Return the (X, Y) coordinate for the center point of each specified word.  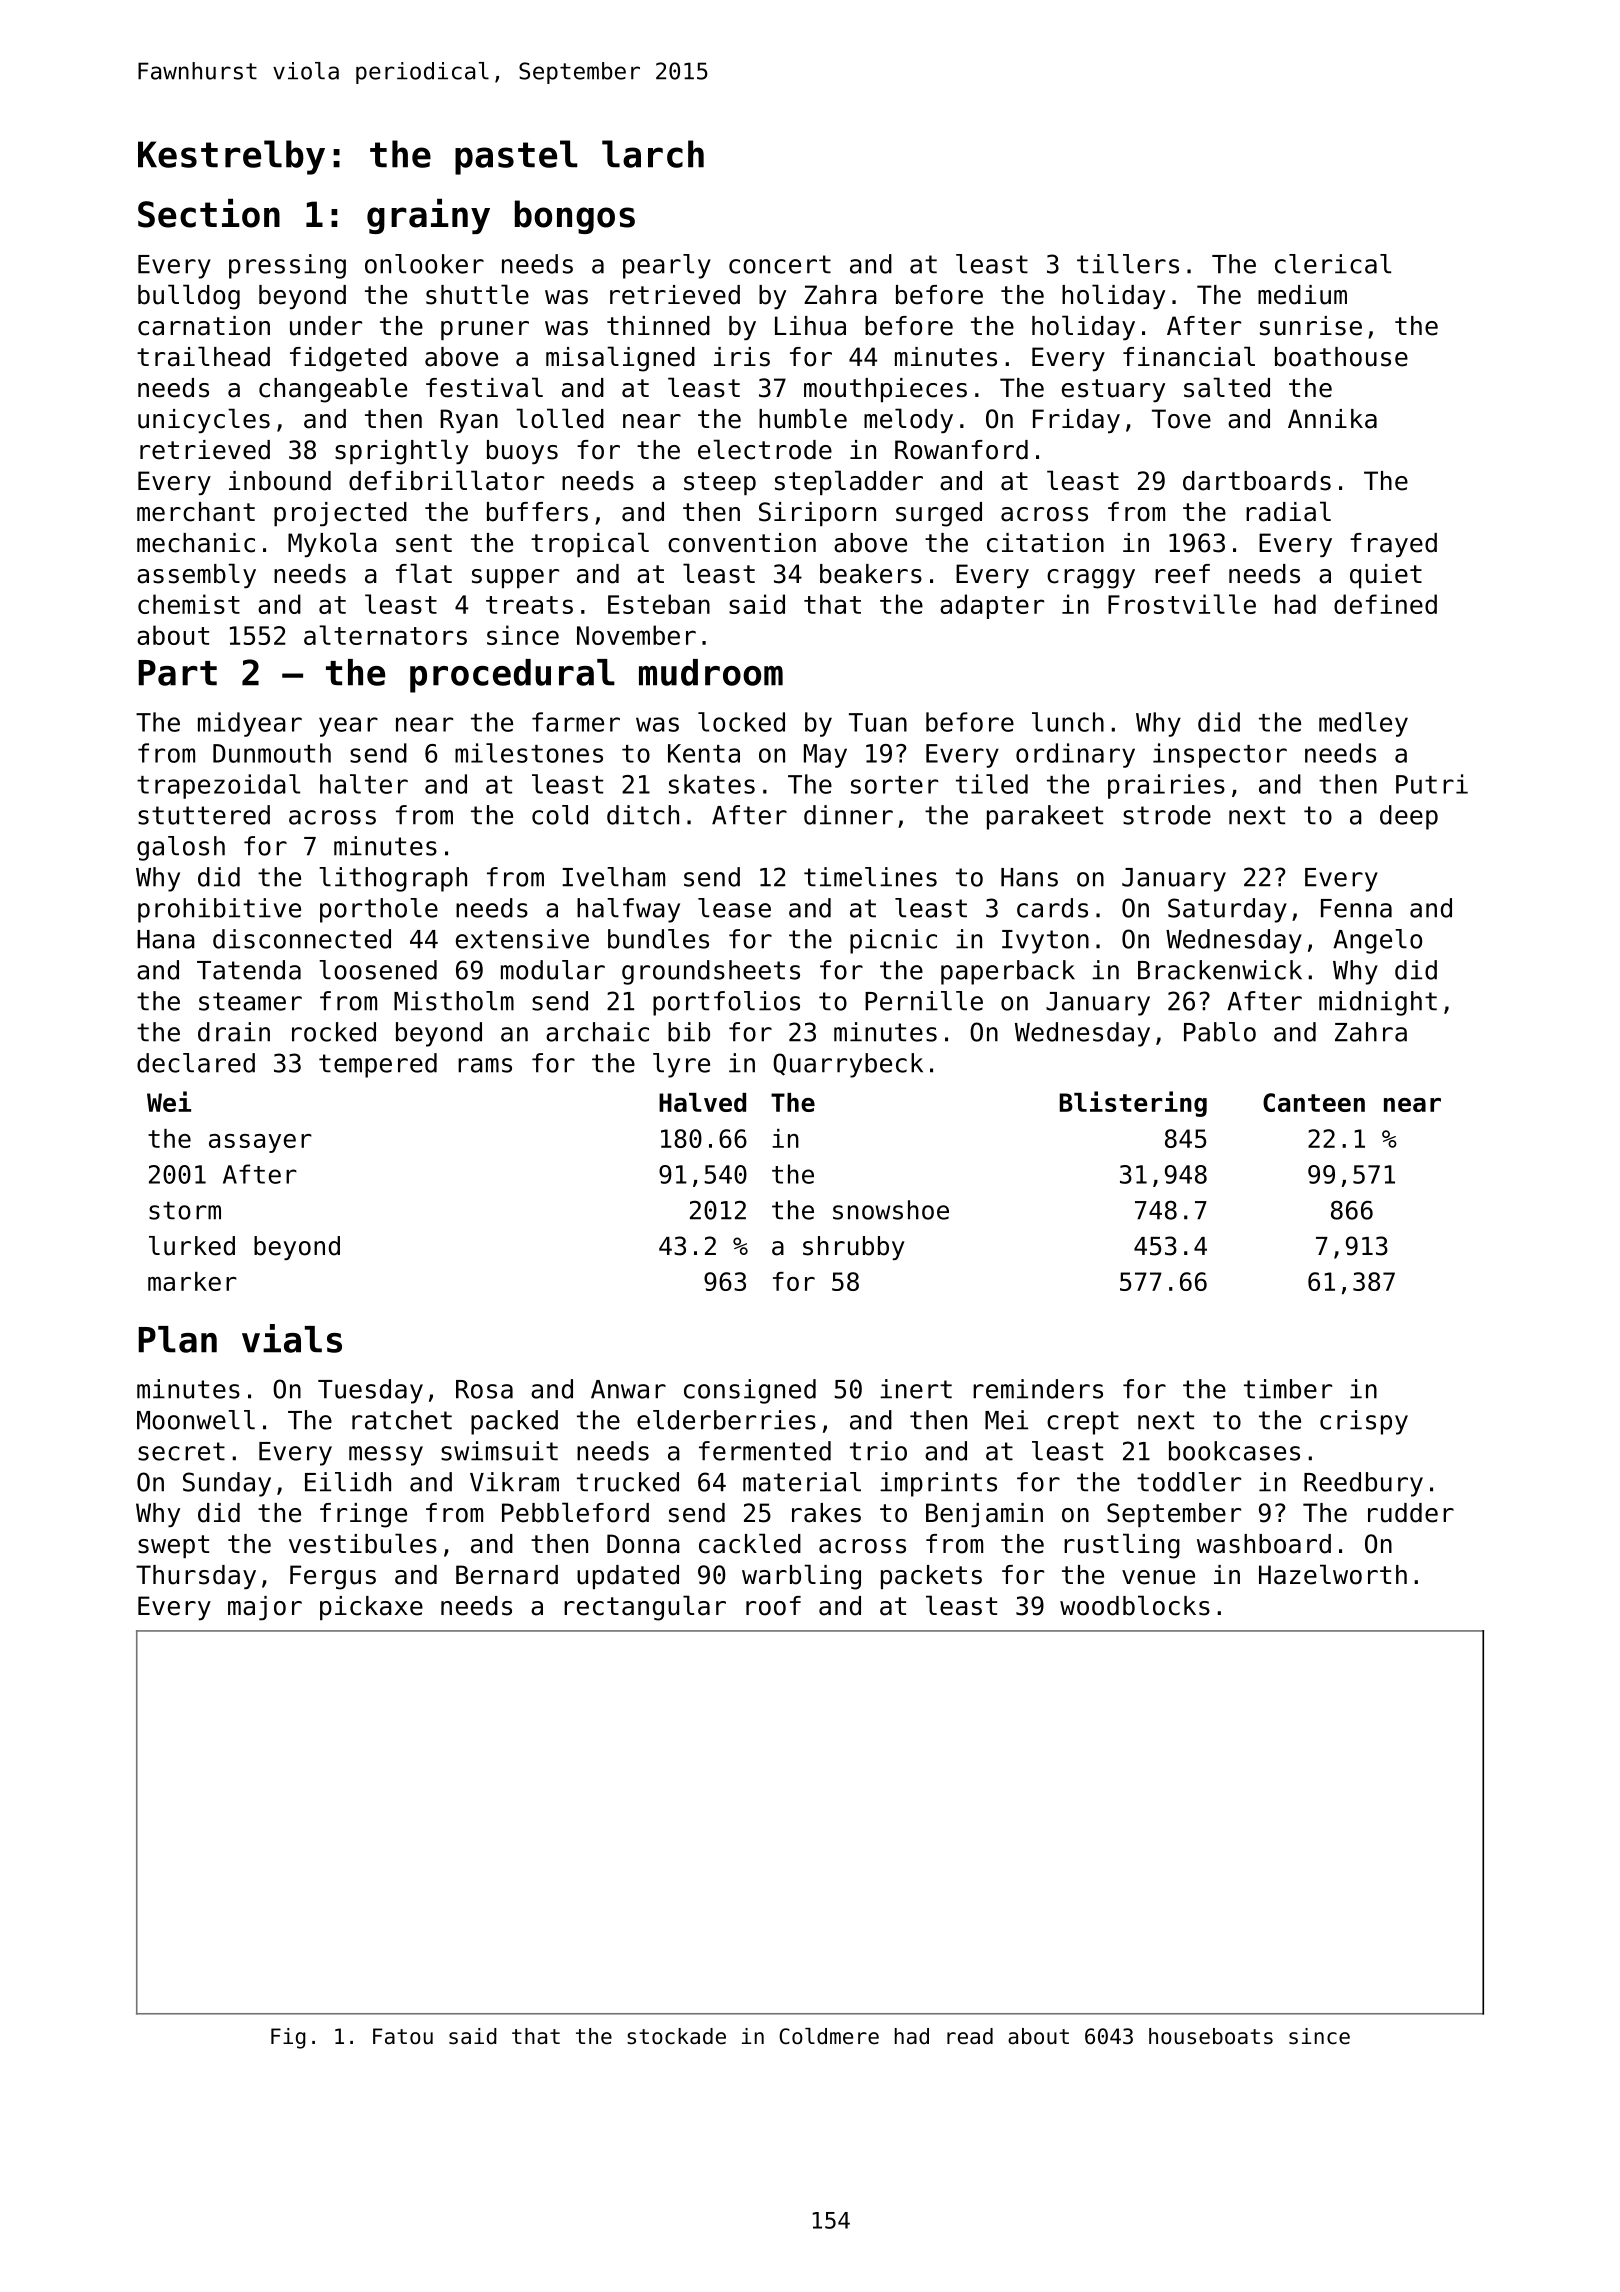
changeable (333, 390)
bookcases (1234, 1451)
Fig (288, 2038)
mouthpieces (885, 390)
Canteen (1314, 1102)
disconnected (302, 939)
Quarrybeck (848, 1065)
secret (181, 1451)
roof (773, 1606)
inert (916, 1389)
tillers (1128, 264)
